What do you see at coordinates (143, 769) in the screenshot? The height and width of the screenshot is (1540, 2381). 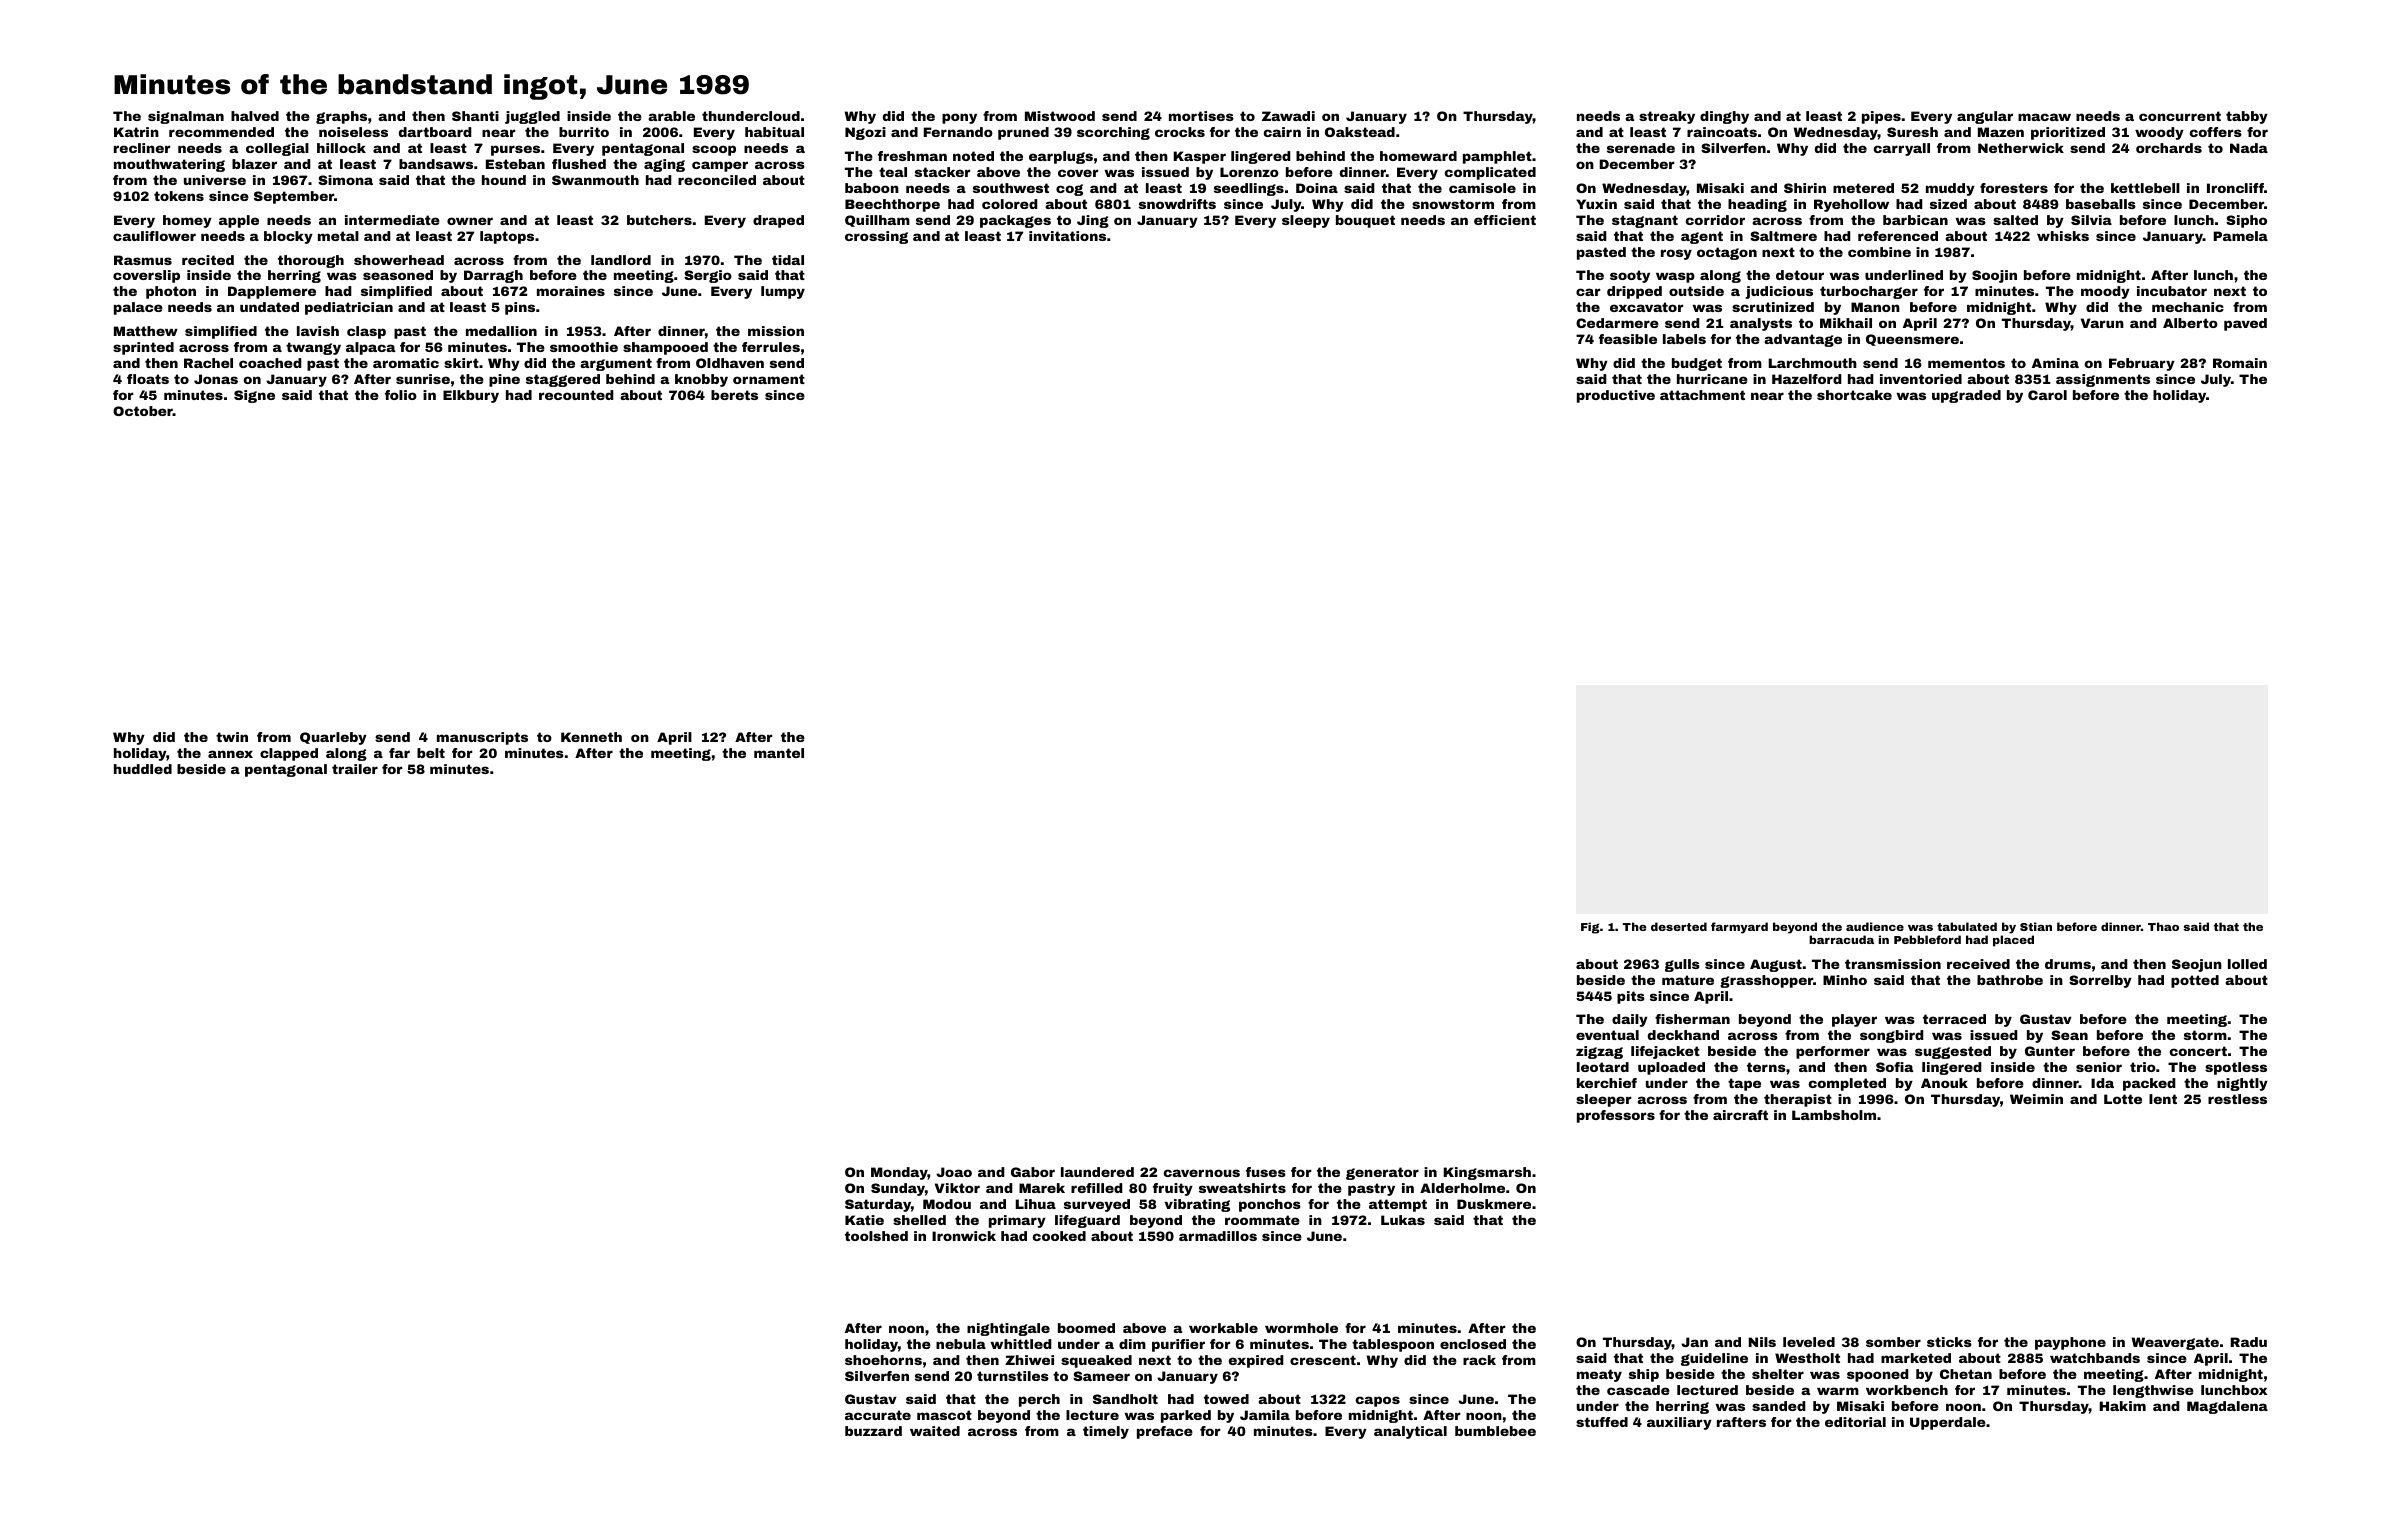 I see `huddled` at bounding box center [143, 769].
